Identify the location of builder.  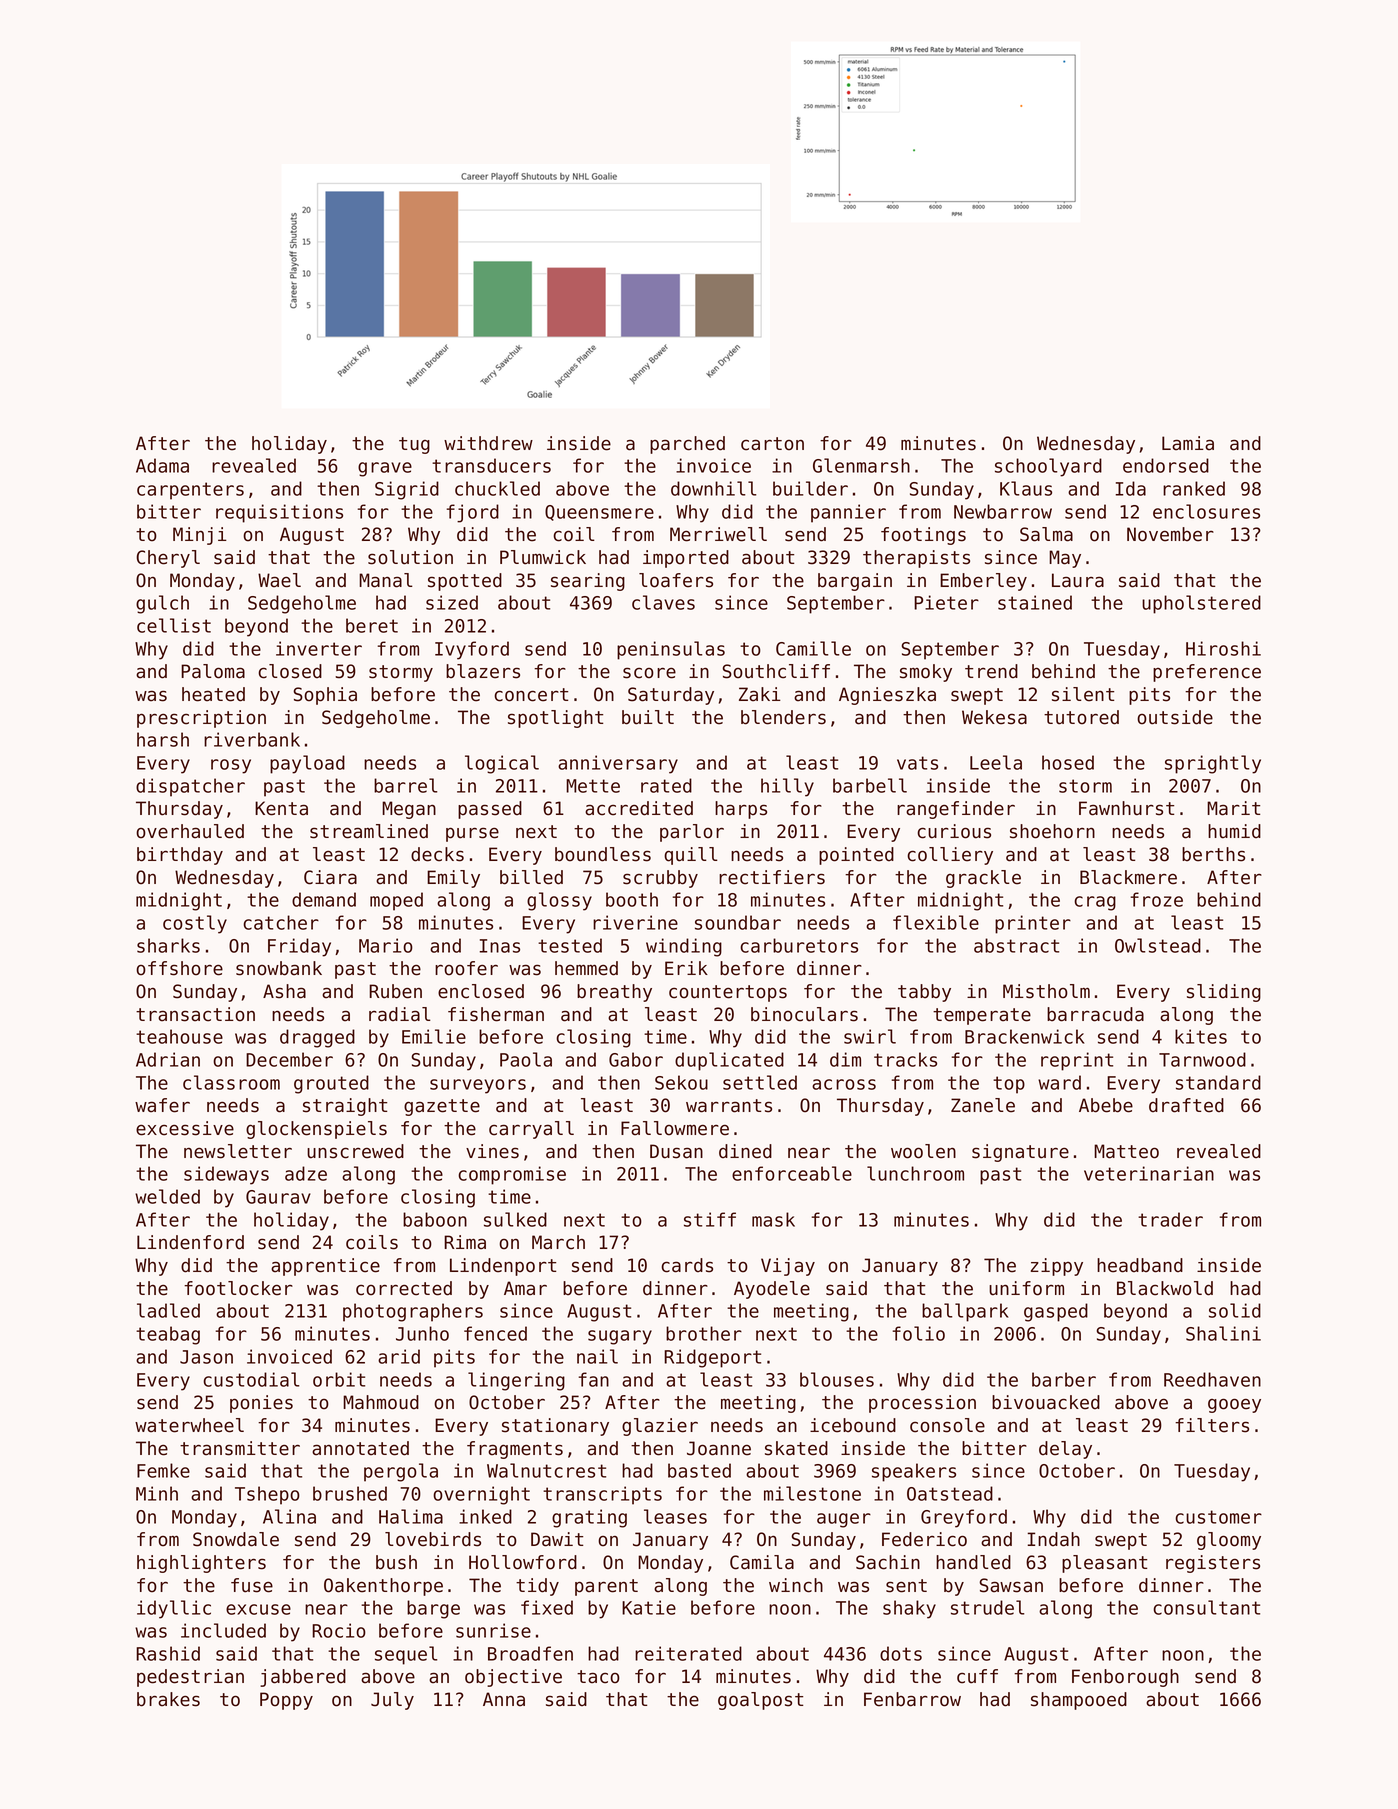
(810, 488).
